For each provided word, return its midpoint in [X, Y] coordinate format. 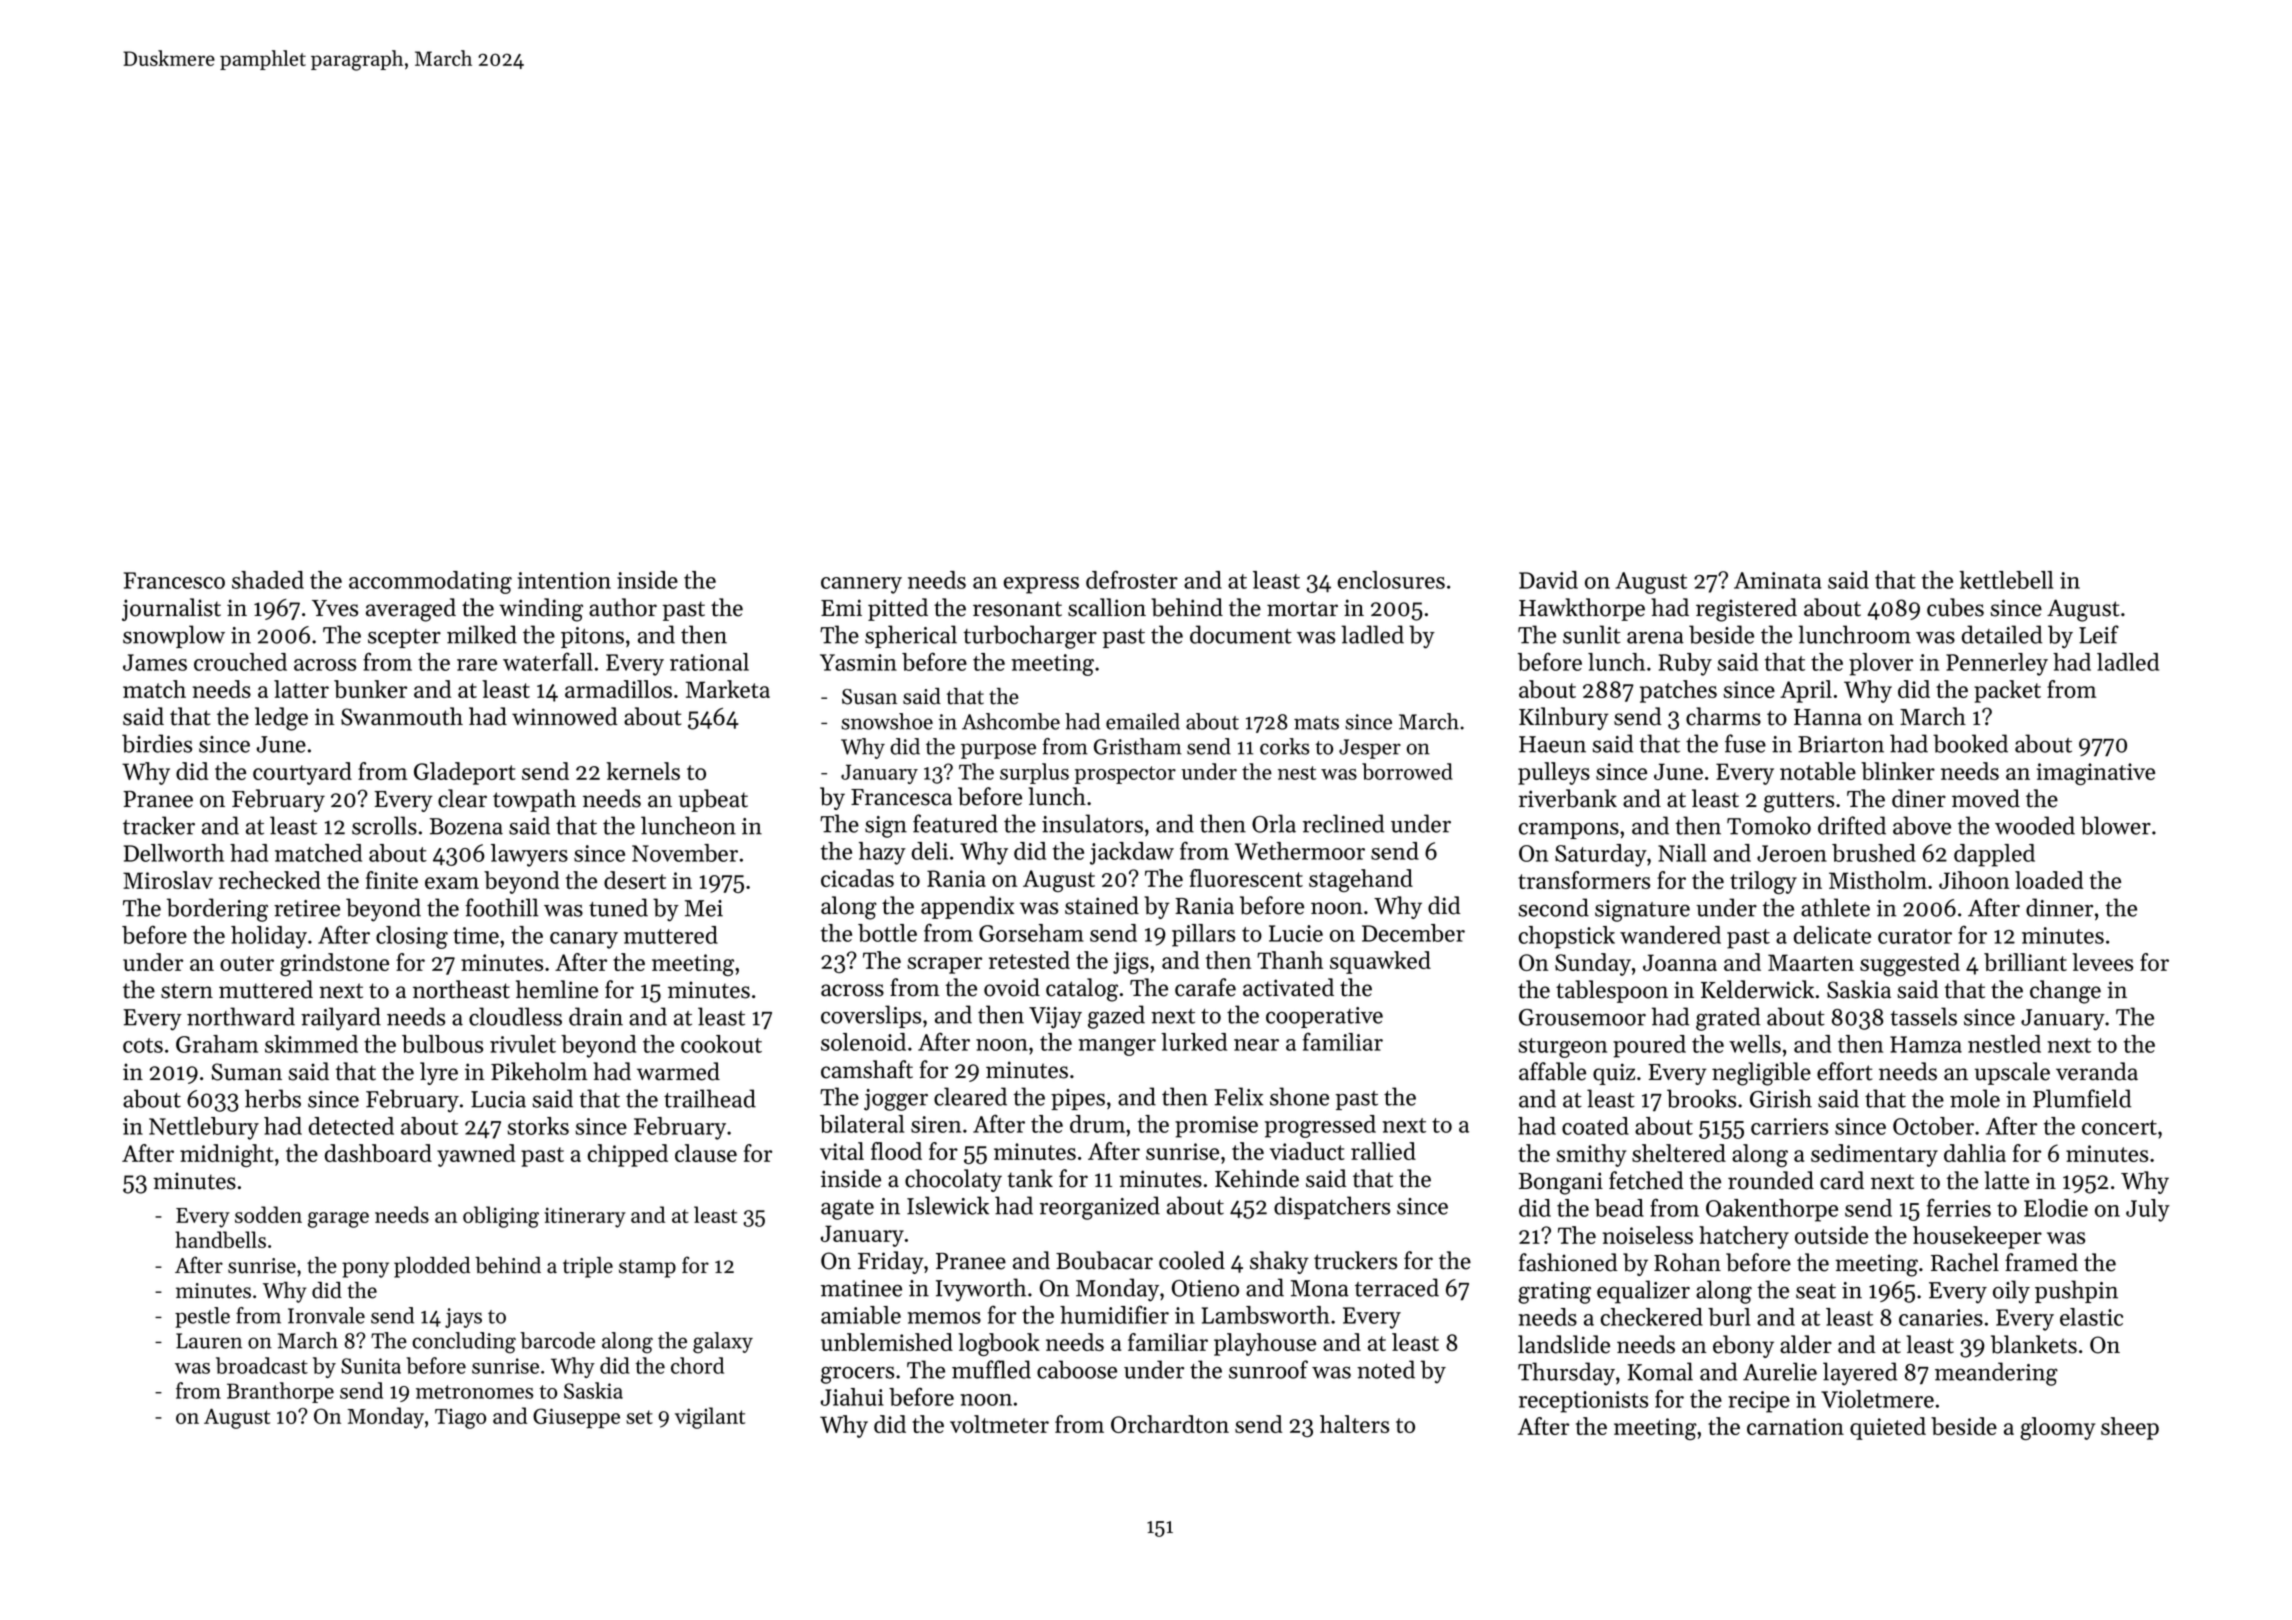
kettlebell [2006, 580]
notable [1818, 771]
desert [635, 880]
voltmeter [999, 1424]
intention [564, 580]
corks [1284, 746]
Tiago [460, 1419]
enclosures [1391, 580]
